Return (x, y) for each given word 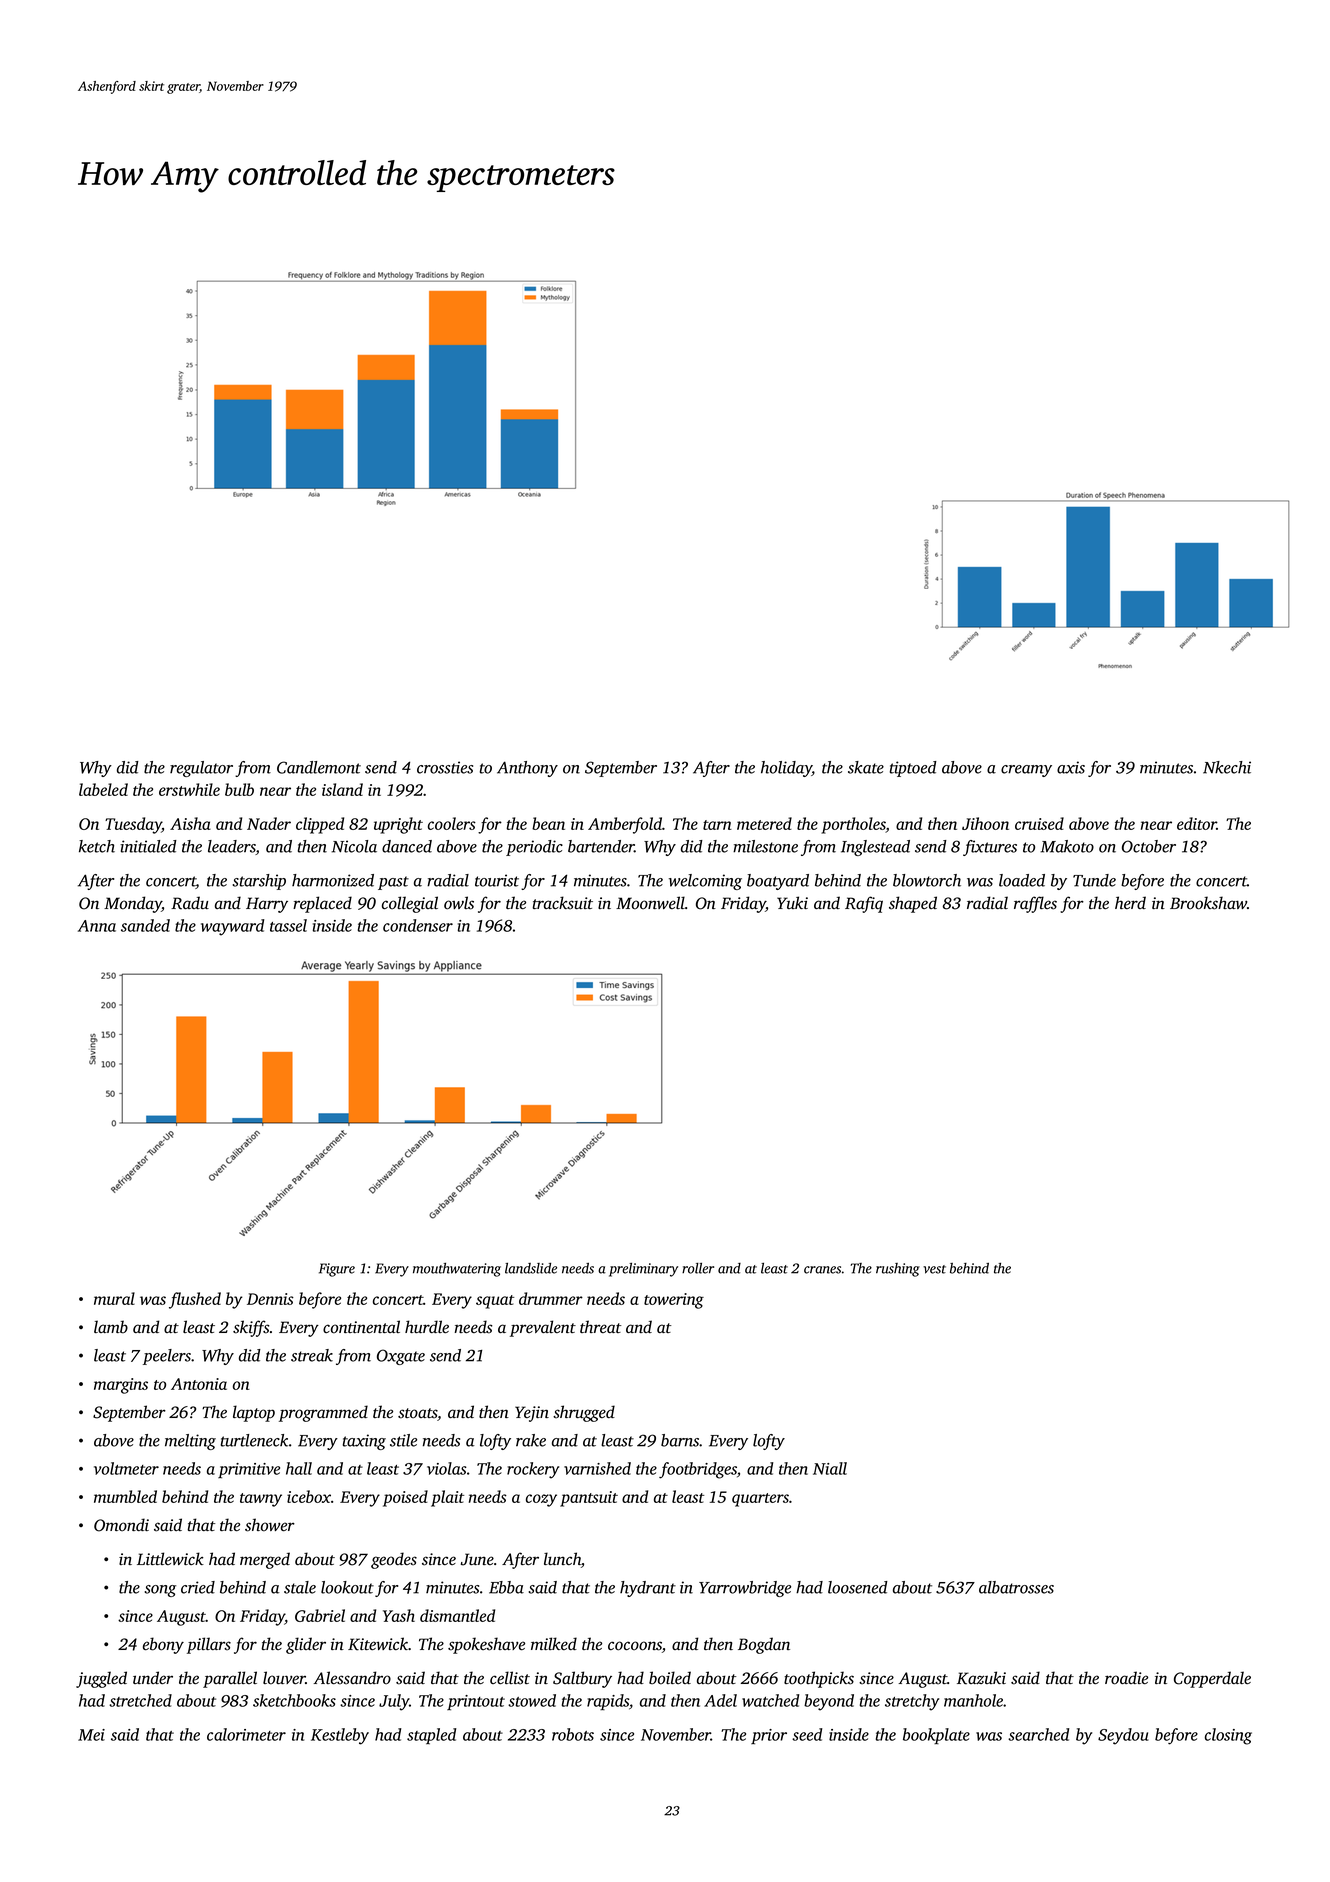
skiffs (251, 1328)
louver (284, 1678)
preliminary (643, 1270)
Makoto (1067, 846)
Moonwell (650, 903)
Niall (830, 1468)
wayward (232, 927)
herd (1130, 902)
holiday (786, 769)
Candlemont (319, 767)
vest (934, 1269)
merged (265, 1560)
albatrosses (1016, 1587)
